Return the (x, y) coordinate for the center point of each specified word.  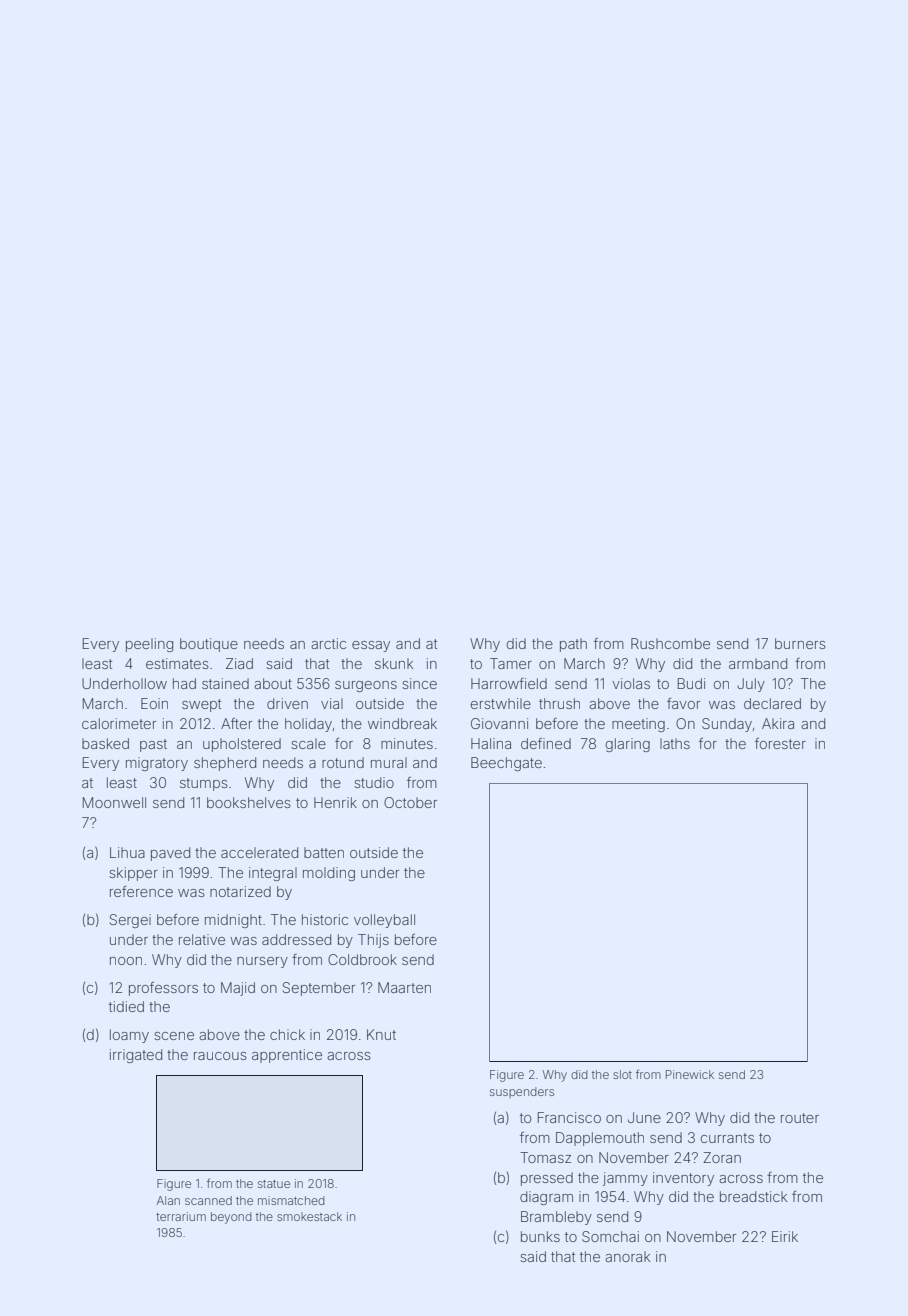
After (236, 723)
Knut (381, 1034)
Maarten (404, 987)
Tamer (511, 663)
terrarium (181, 1216)
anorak (627, 1256)
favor (683, 703)
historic (325, 919)
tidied (126, 1006)
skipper (133, 874)
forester (780, 743)
